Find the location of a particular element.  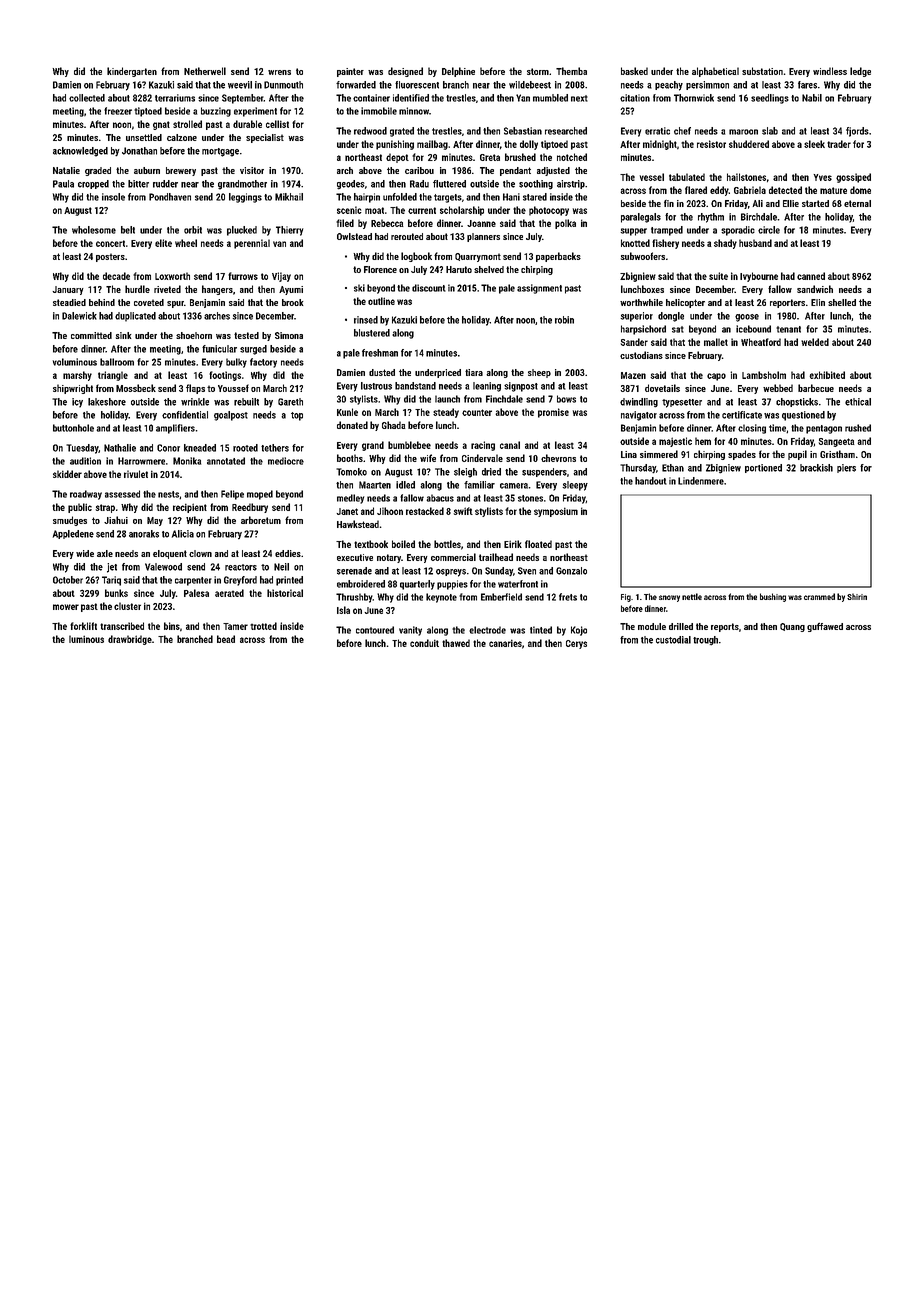

specialist is located at coordinates (265, 138).
